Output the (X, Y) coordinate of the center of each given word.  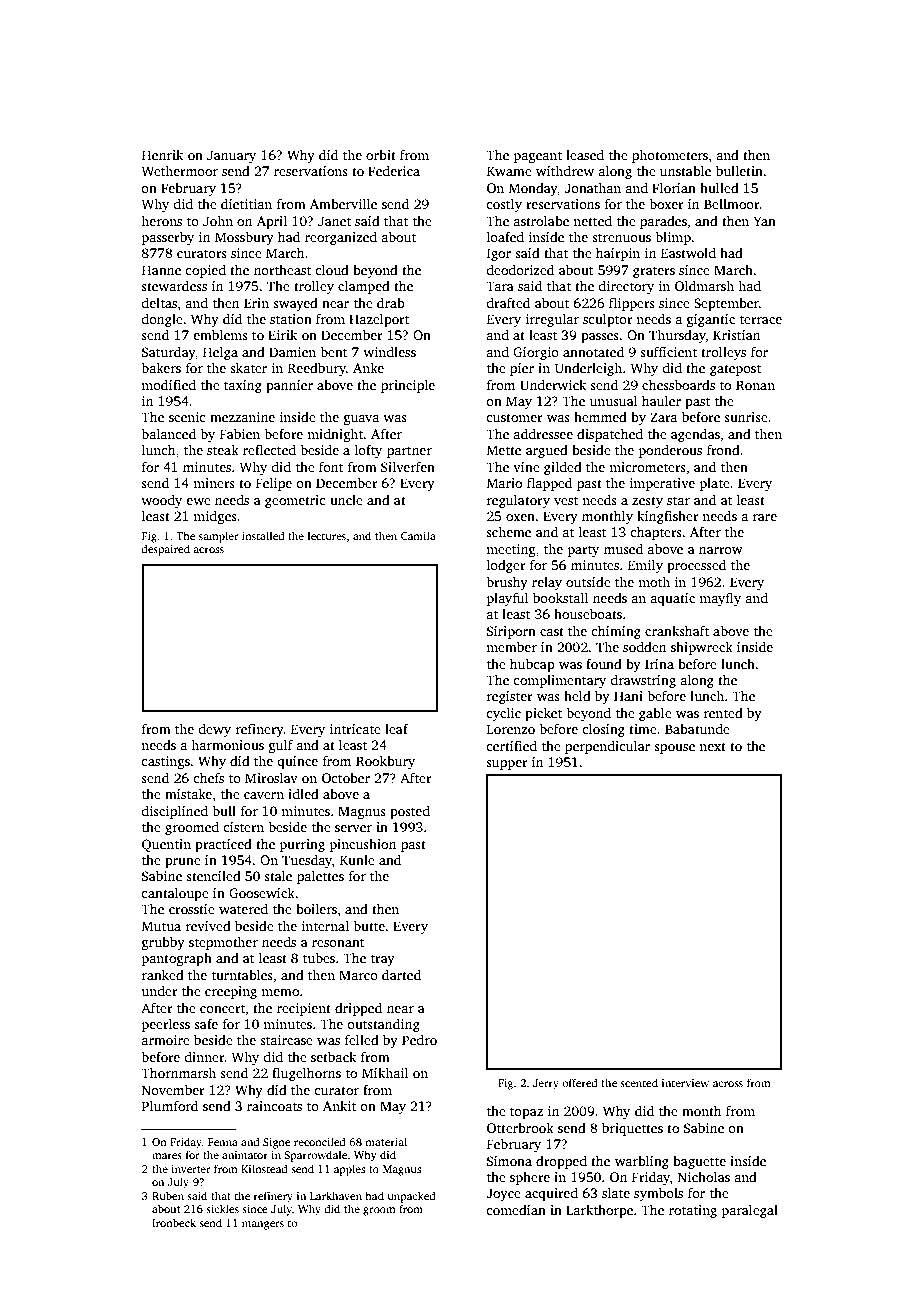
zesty (647, 502)
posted (410, 812)
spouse (674, 749)
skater (248, 367)
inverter (191, 1169)
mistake (188, 793)
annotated (593, 351)
